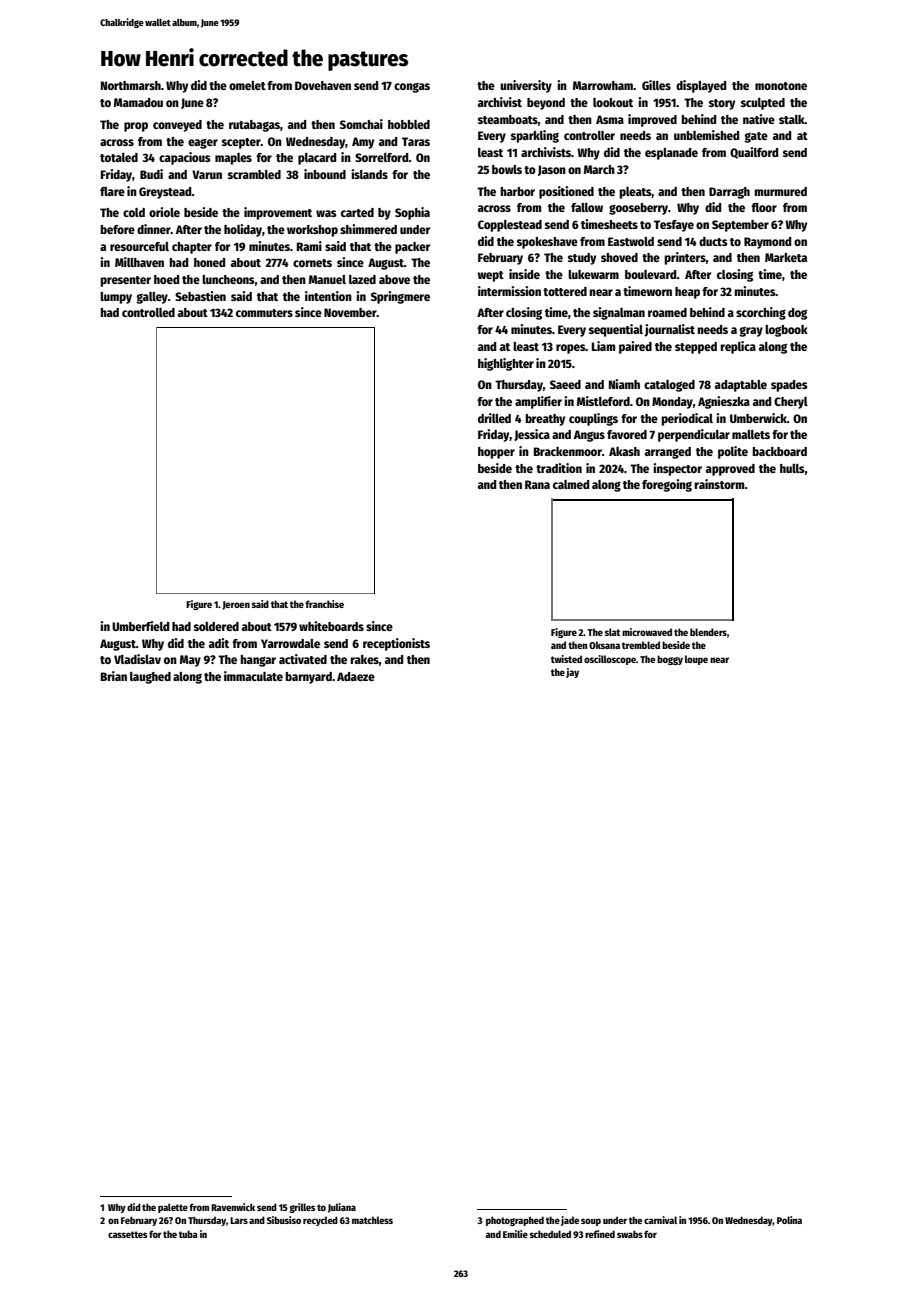 The height and width of the screenshot is (1316, 908). What do you see at coordinates (789, 1220) in the screenshot?
I see `Polina` at bounding box center [789, 1220].
